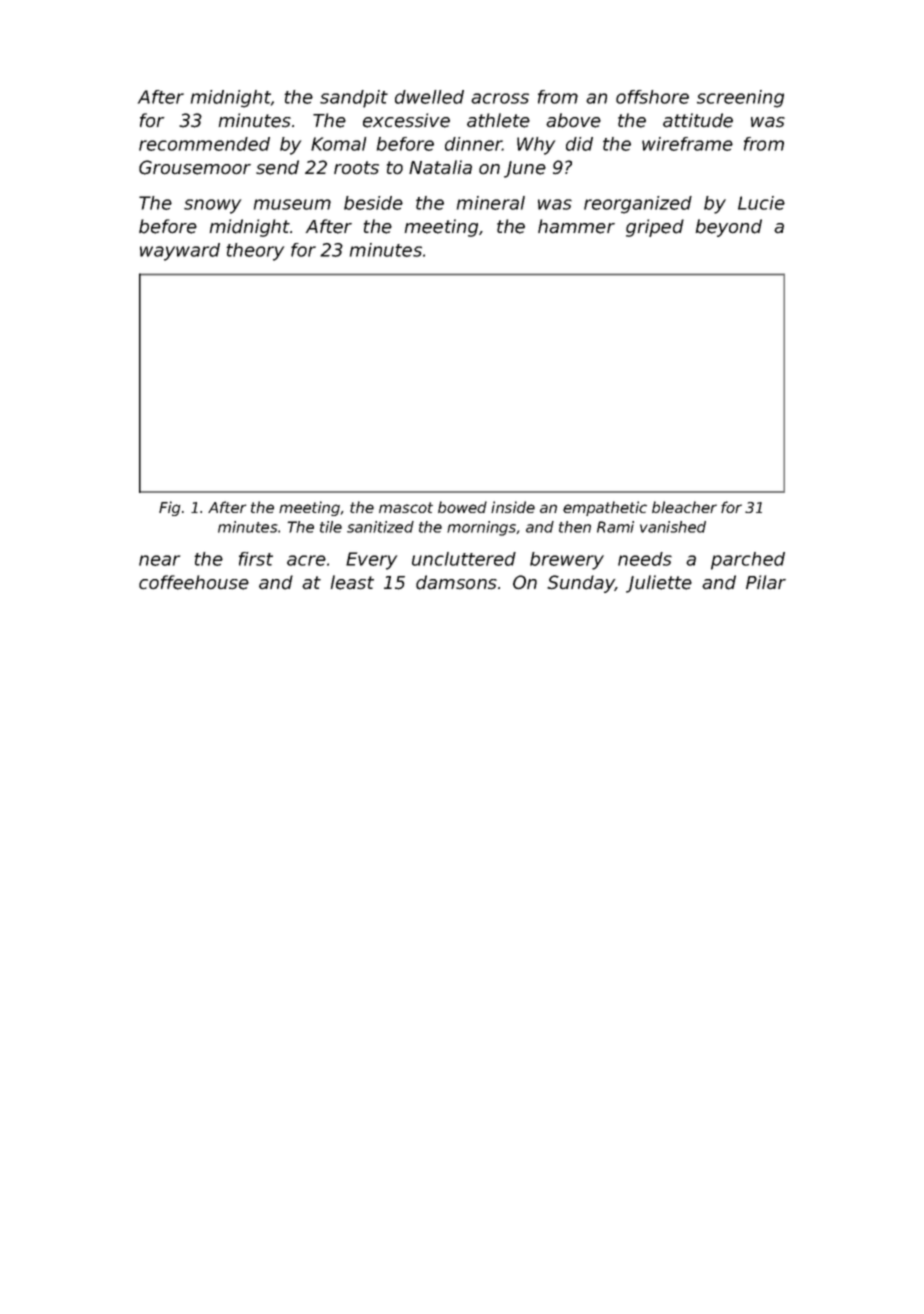 The image size is (924, 1314). Describe the element at coordinates (729, 228) in the document. I see `beyond` at that location.
